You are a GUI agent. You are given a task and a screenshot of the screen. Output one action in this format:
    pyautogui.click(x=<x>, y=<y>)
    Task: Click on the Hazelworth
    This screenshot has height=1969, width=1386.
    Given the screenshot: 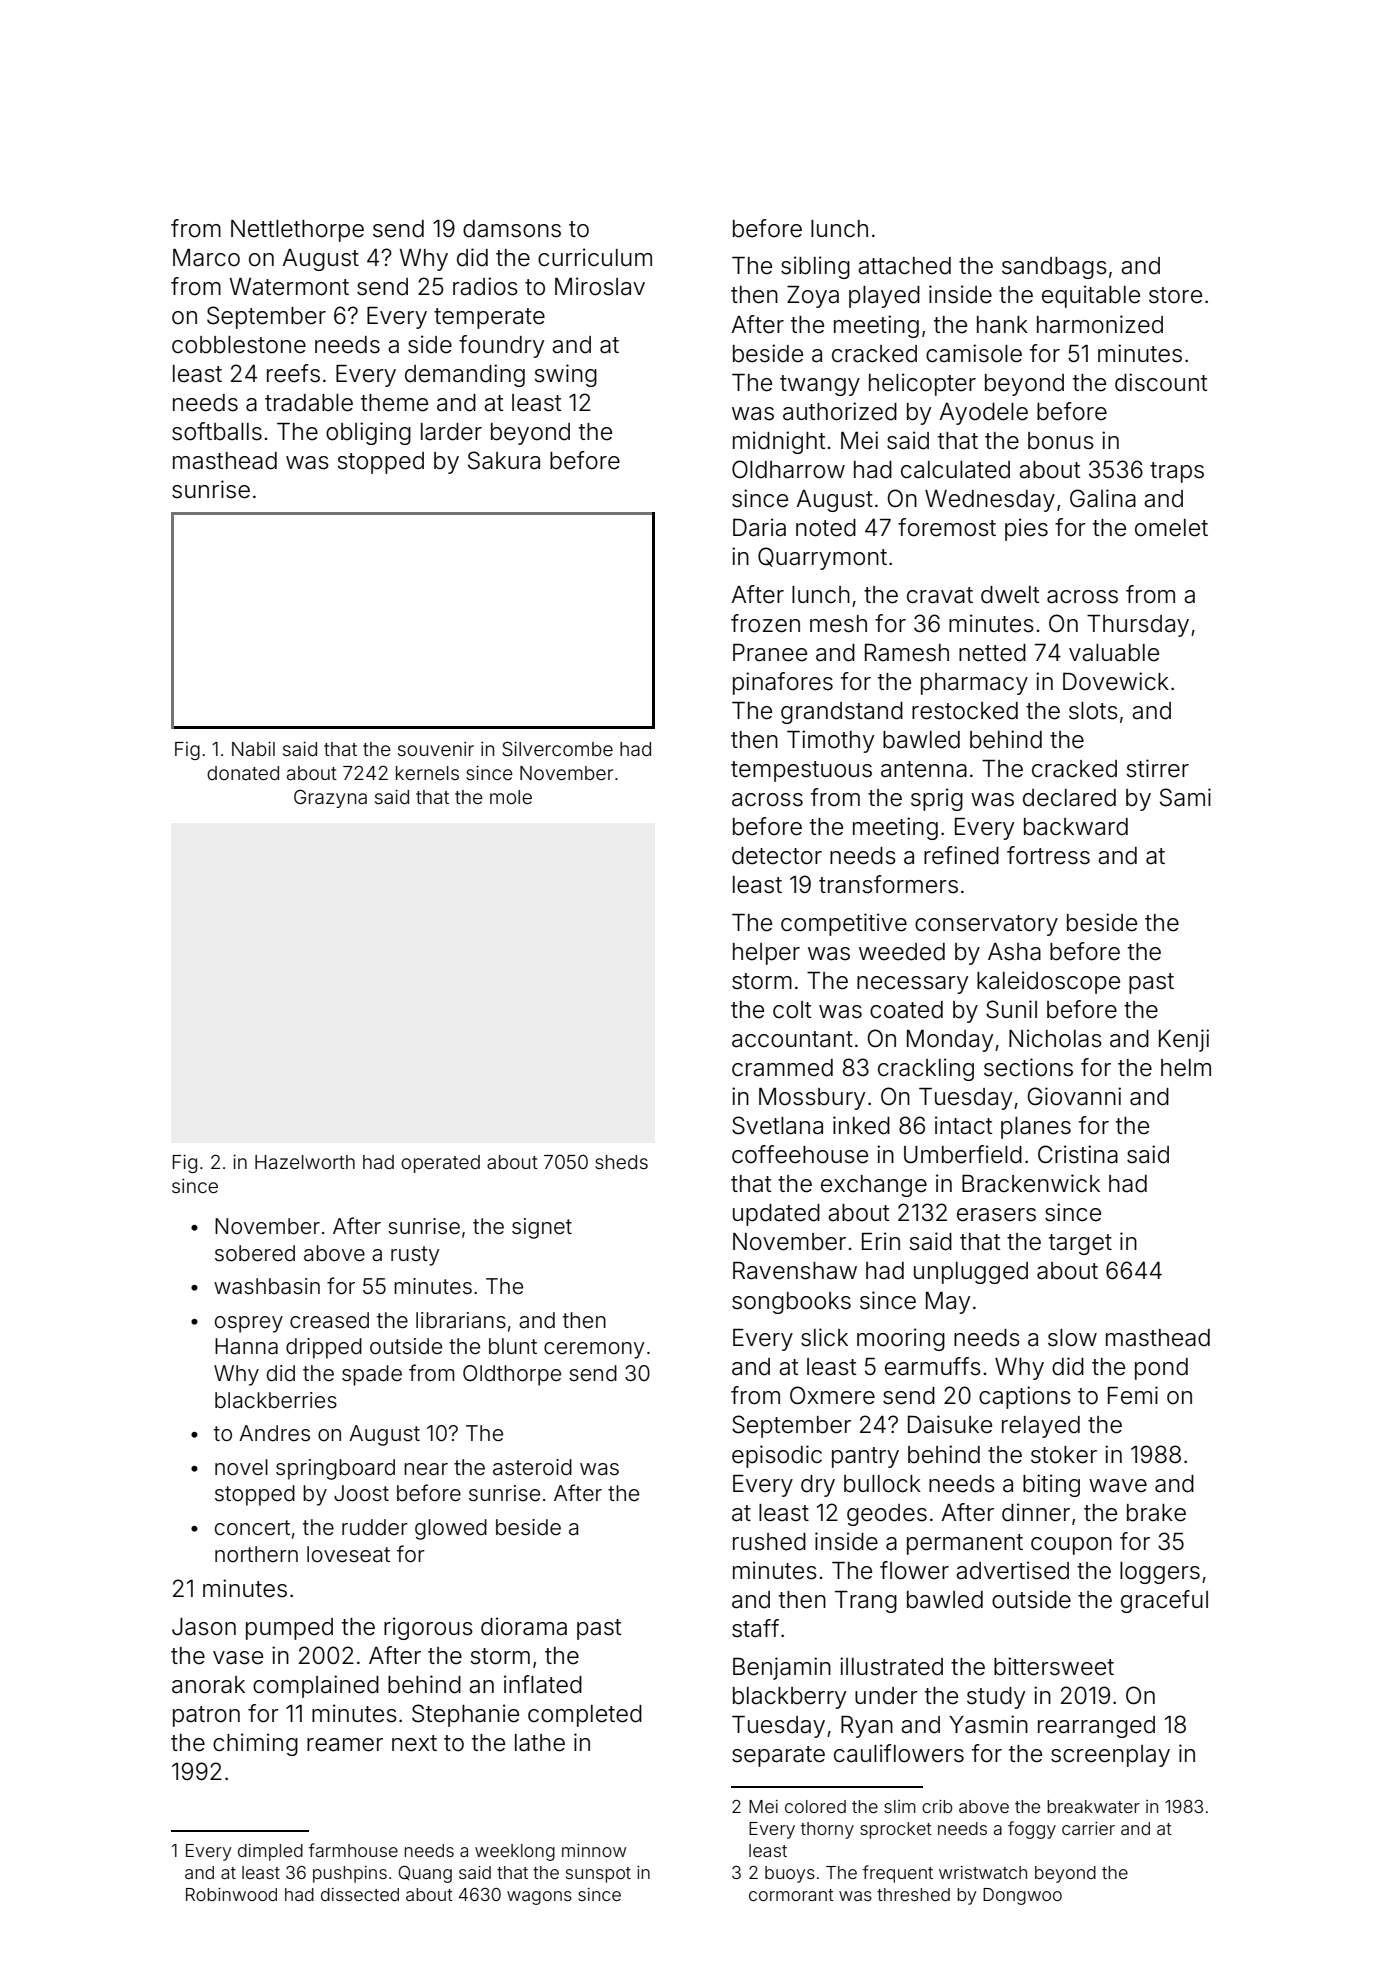 What is the action you would take?
    pyautogui.click(x=305, y=1162)
